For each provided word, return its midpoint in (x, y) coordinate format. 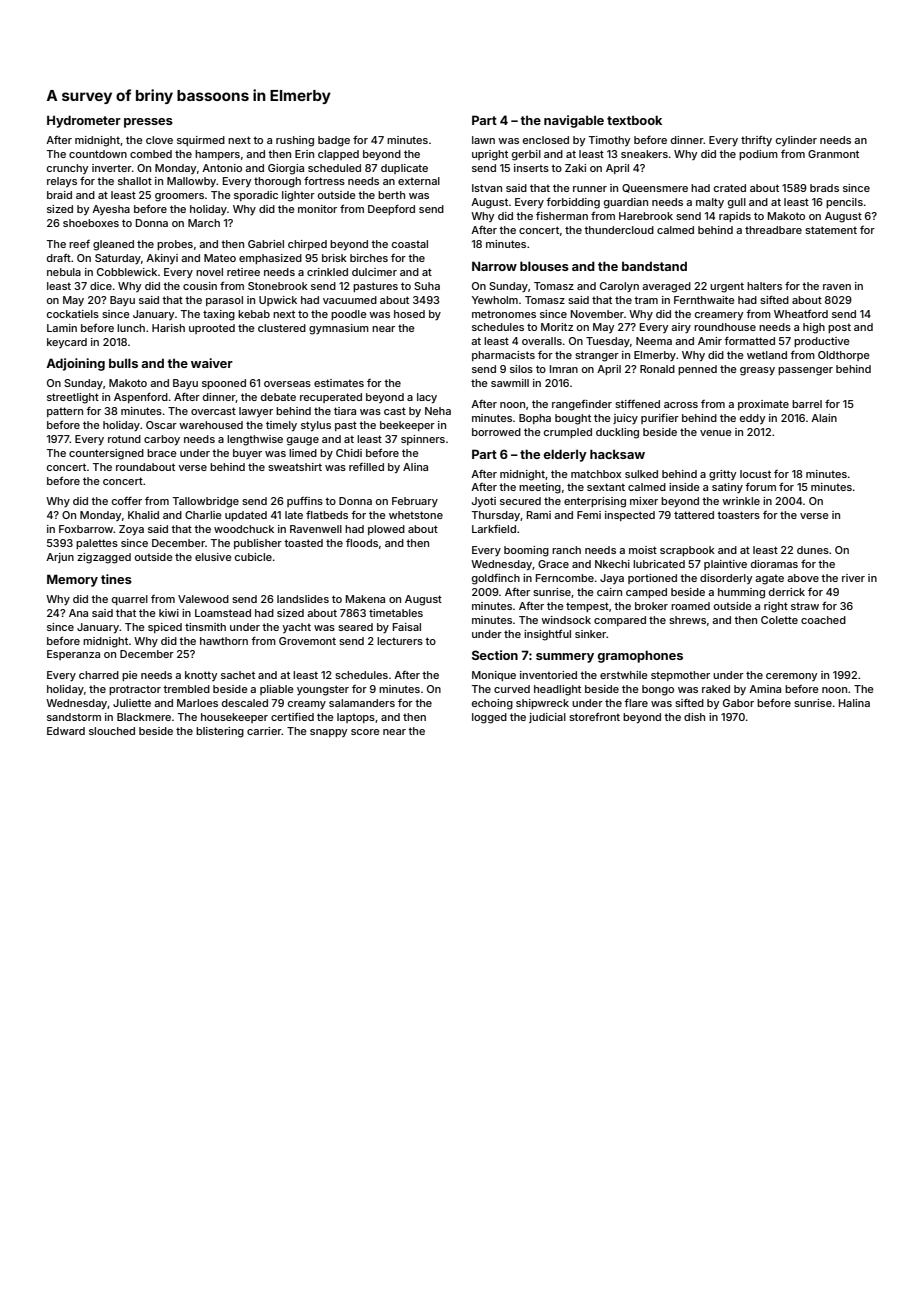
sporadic (256, 196)
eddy (752, 419)
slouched (112, 731)
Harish (168, 328)
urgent (727, 287)
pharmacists (503, 356)
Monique (494, 676)
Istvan (487, 188)
